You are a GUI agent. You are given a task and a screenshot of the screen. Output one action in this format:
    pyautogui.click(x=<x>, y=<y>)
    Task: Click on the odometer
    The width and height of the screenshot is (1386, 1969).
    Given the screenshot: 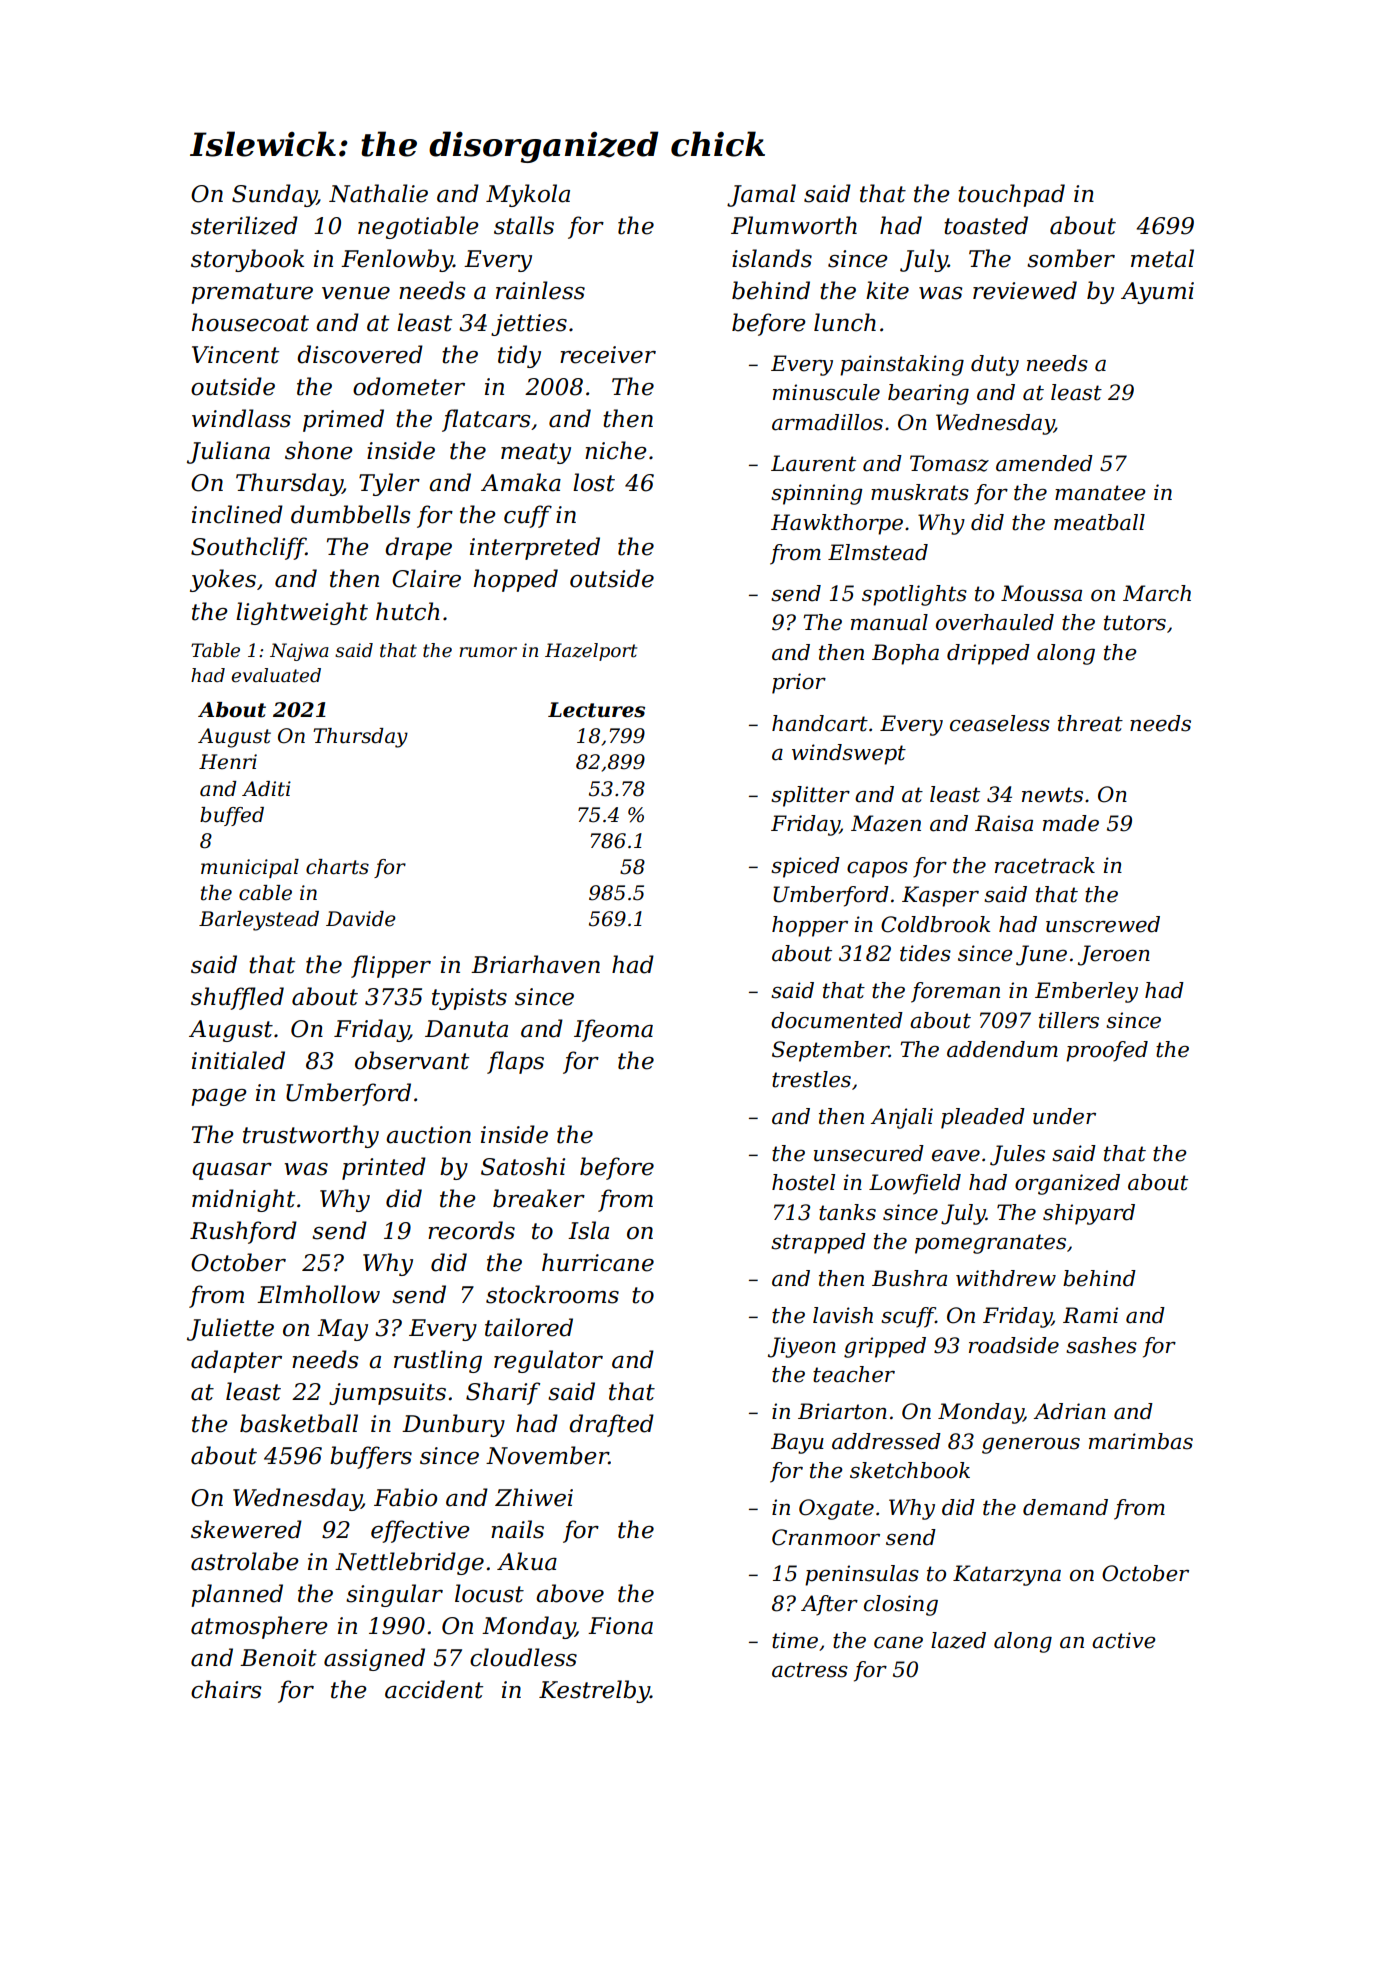 What is the action you would take?
    pyautogui.click(x=409, y=386)
